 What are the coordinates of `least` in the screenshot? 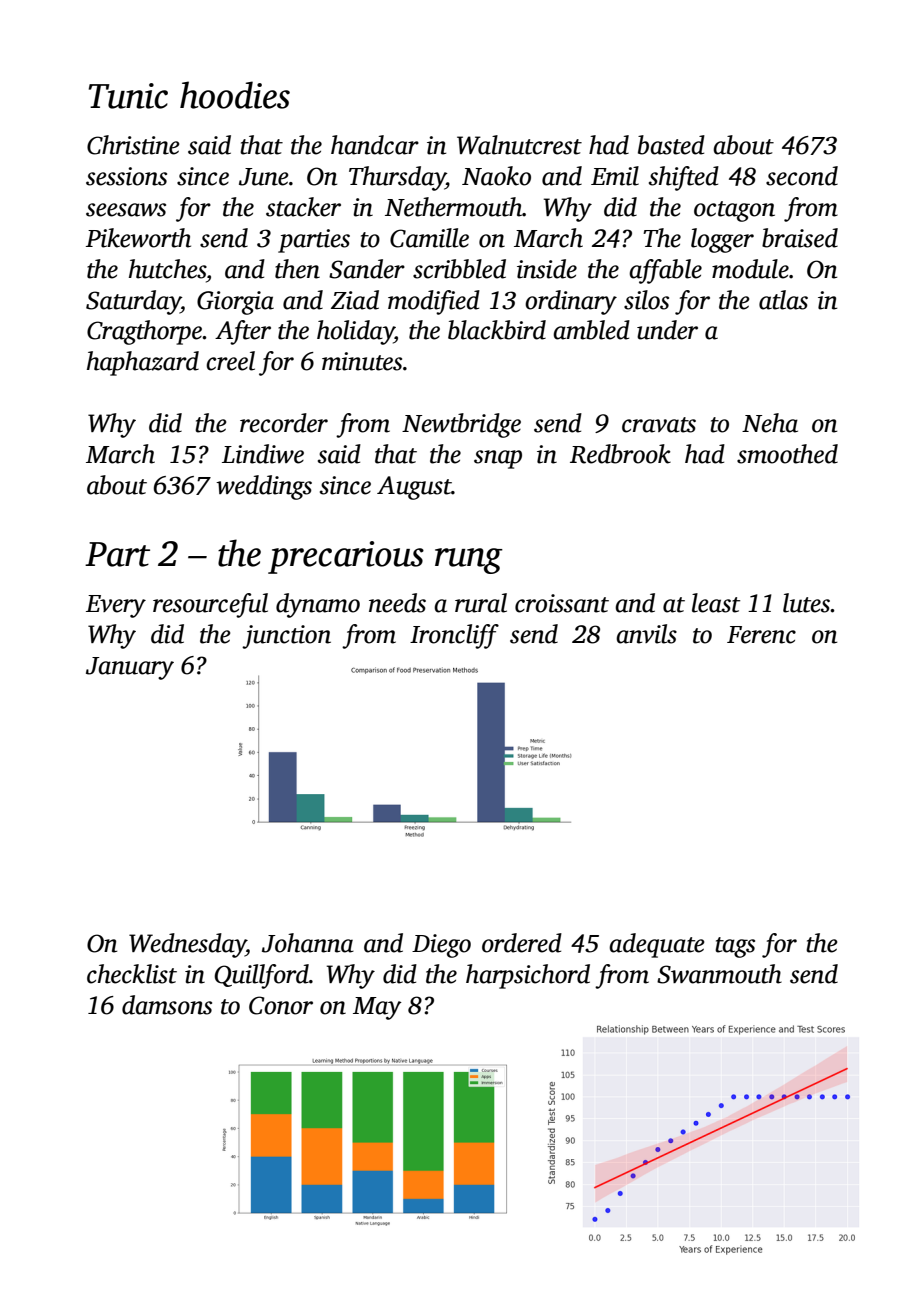 It's located at (716, 603).
